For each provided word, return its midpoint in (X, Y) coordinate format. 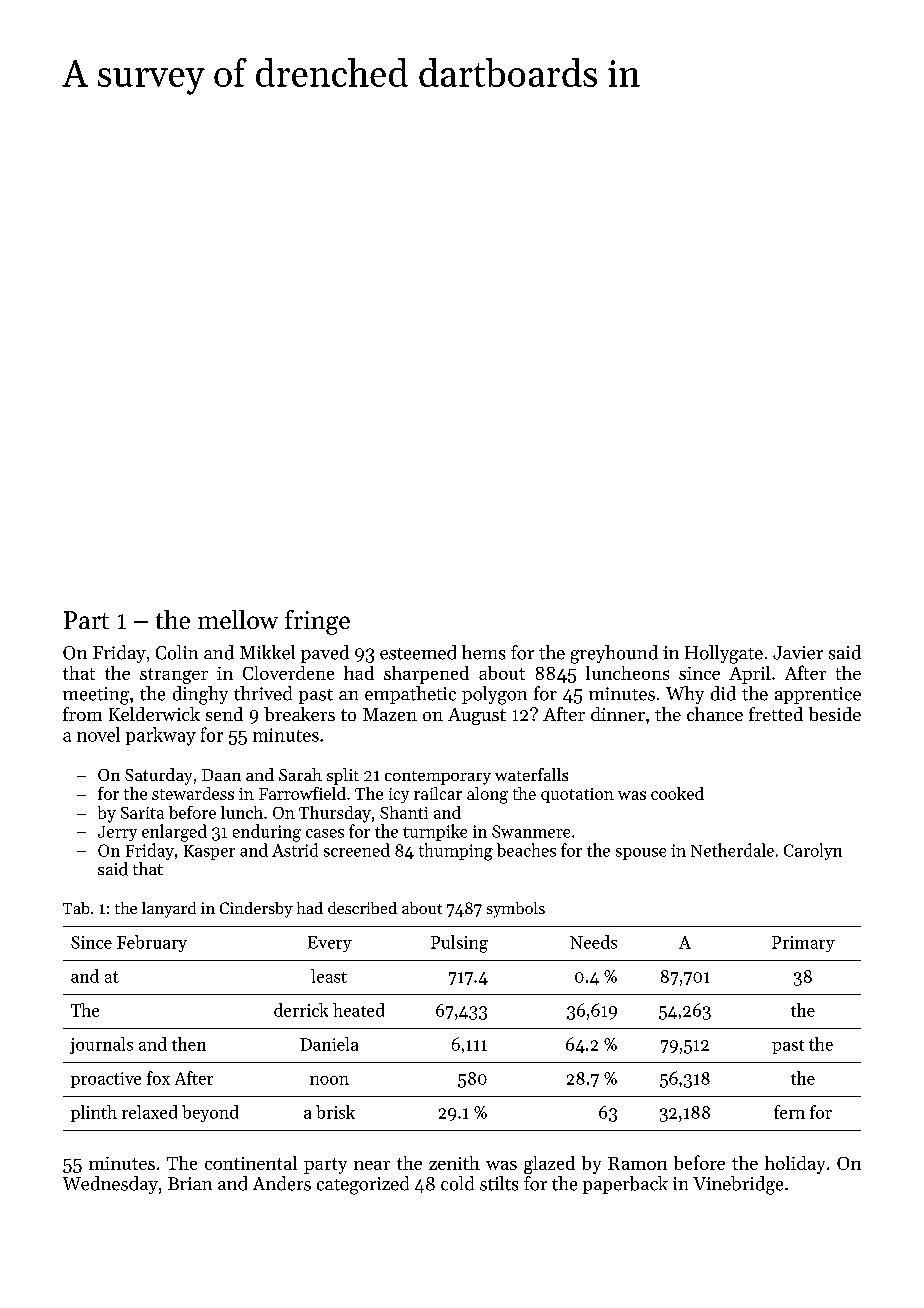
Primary (803, 944)
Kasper (209, 852)
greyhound (614, 654)
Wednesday (110, 1185)
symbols (516, 910)
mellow (238, 619)
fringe (317, 622)
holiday (795, 1165)
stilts (499, 1183)
